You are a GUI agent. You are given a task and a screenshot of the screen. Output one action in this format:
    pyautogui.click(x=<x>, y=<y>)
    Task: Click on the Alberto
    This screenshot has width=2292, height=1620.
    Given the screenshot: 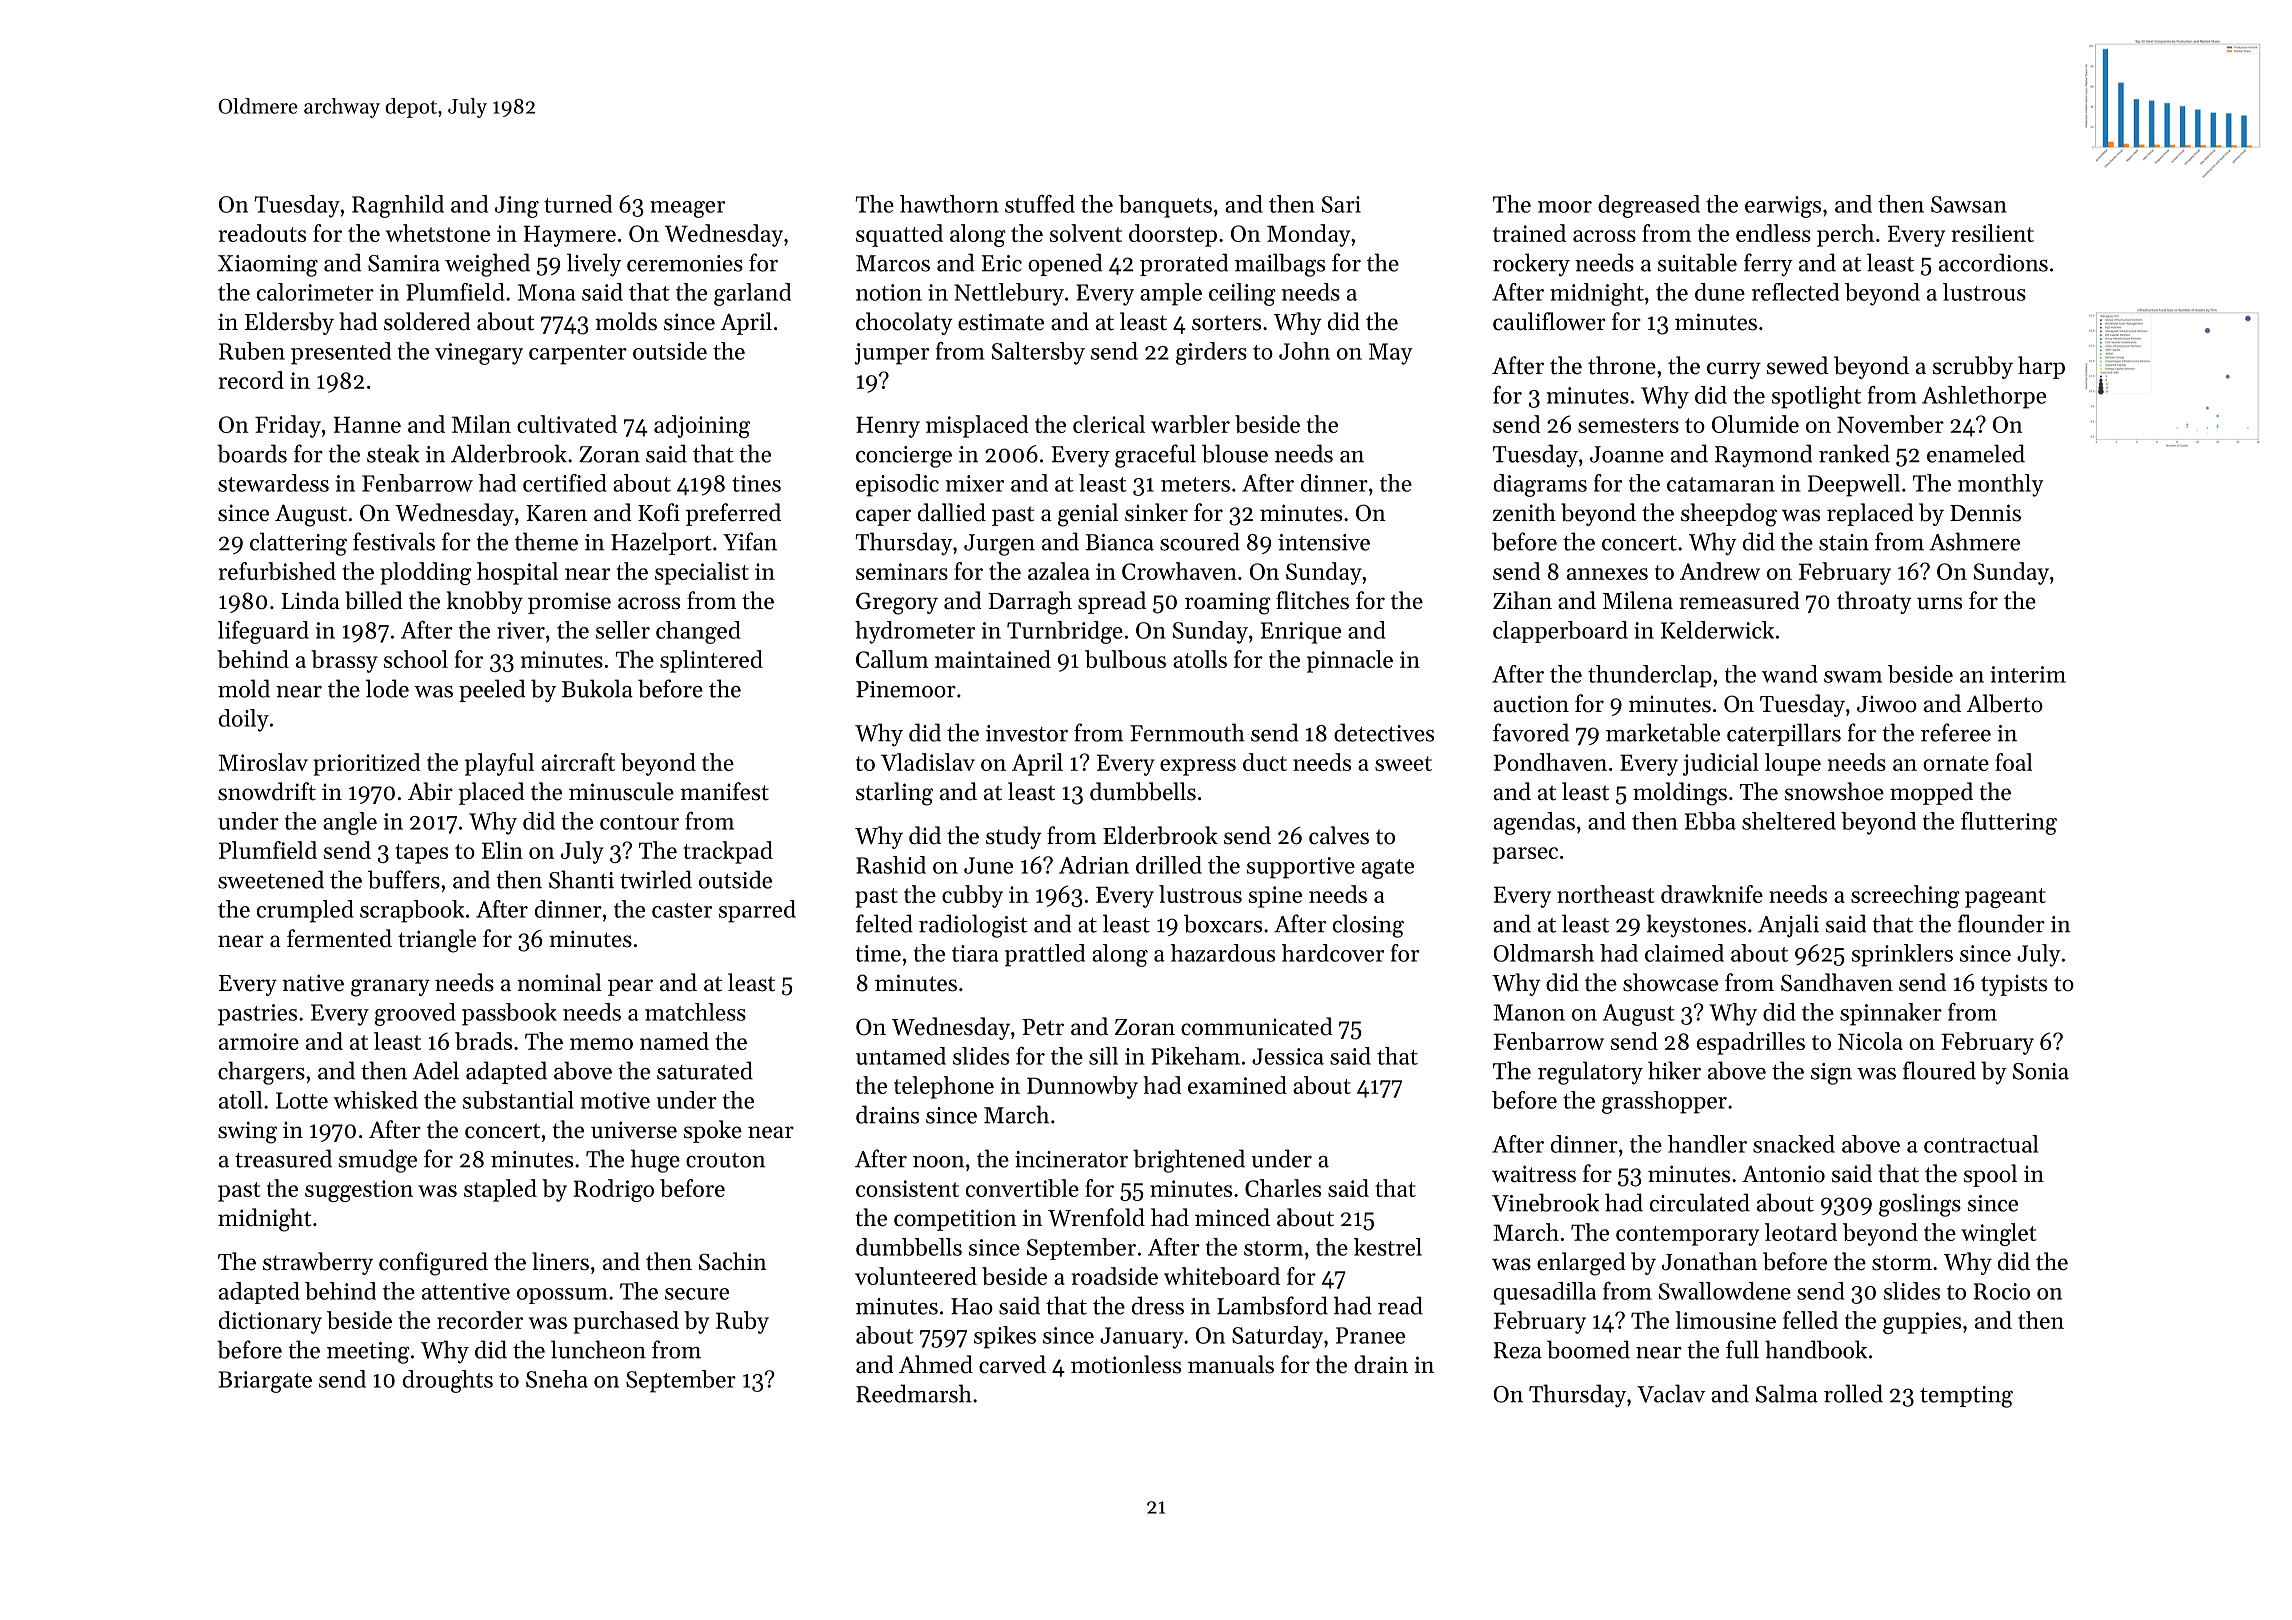 What is the action you would take?
    pyautogui.click(x=2005, y=703)
